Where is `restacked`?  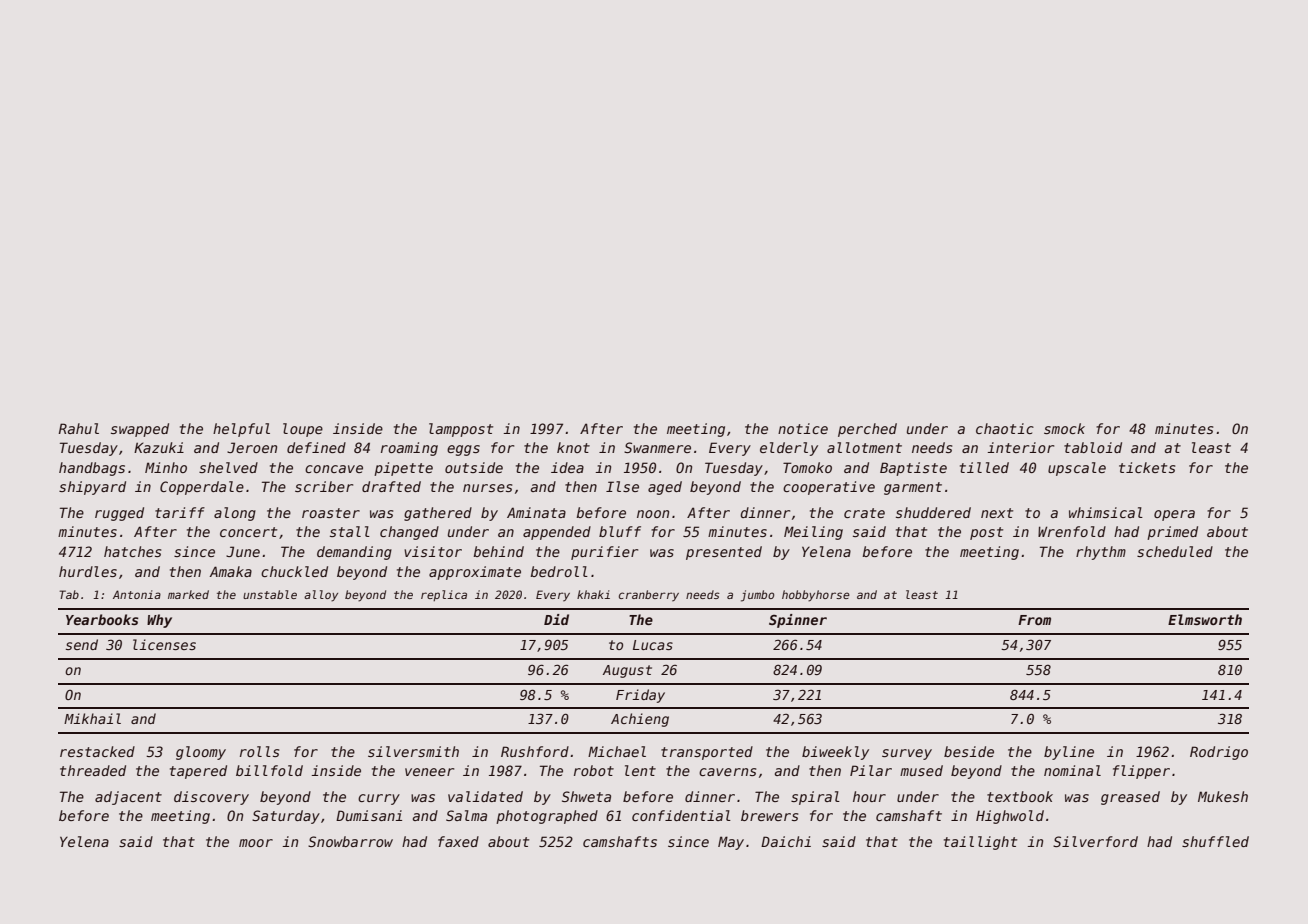 restacked is located at coordinates (97, 751).
